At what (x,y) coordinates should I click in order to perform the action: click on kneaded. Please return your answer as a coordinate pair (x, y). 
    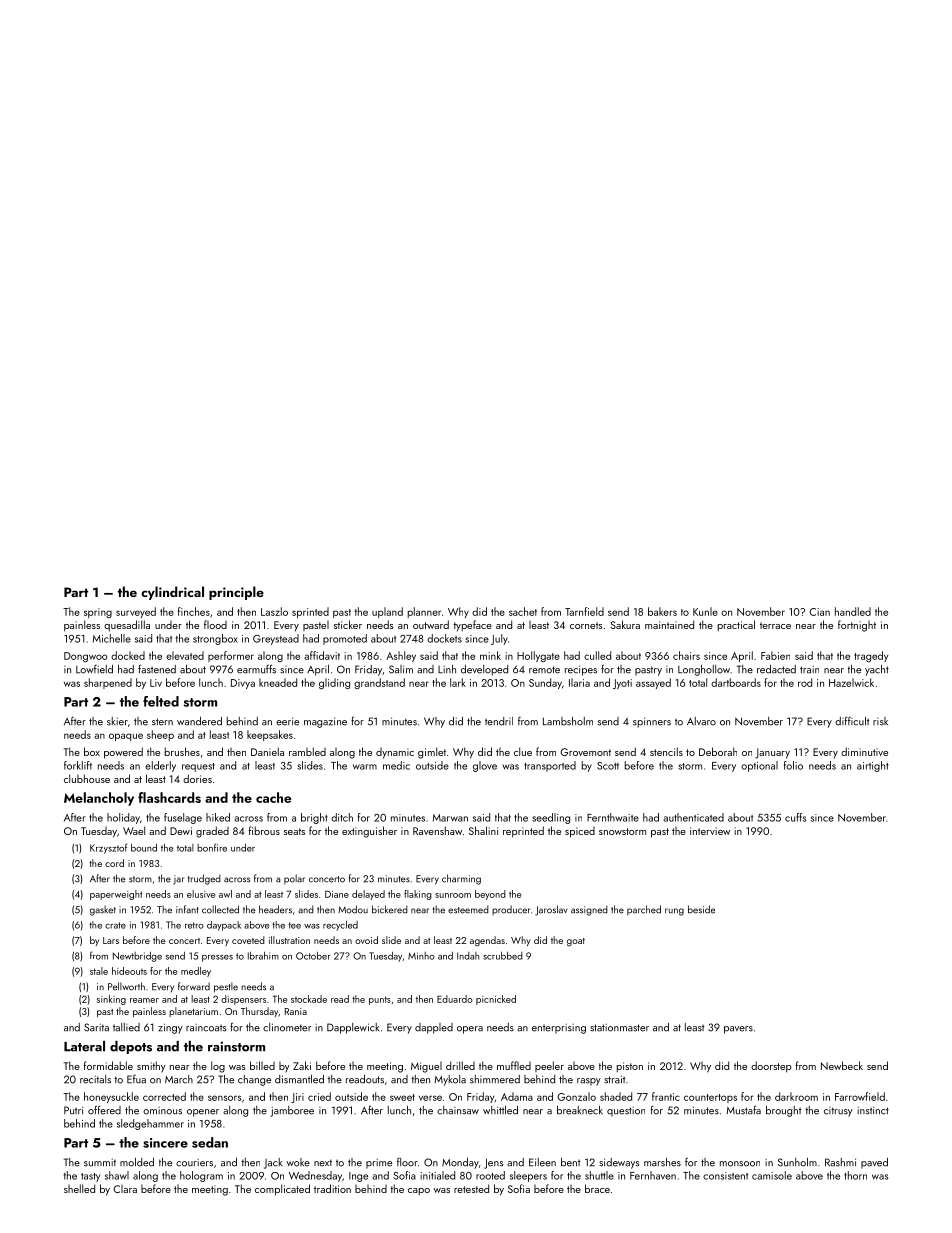
    Looking at the image, I should click on (278, 682).
